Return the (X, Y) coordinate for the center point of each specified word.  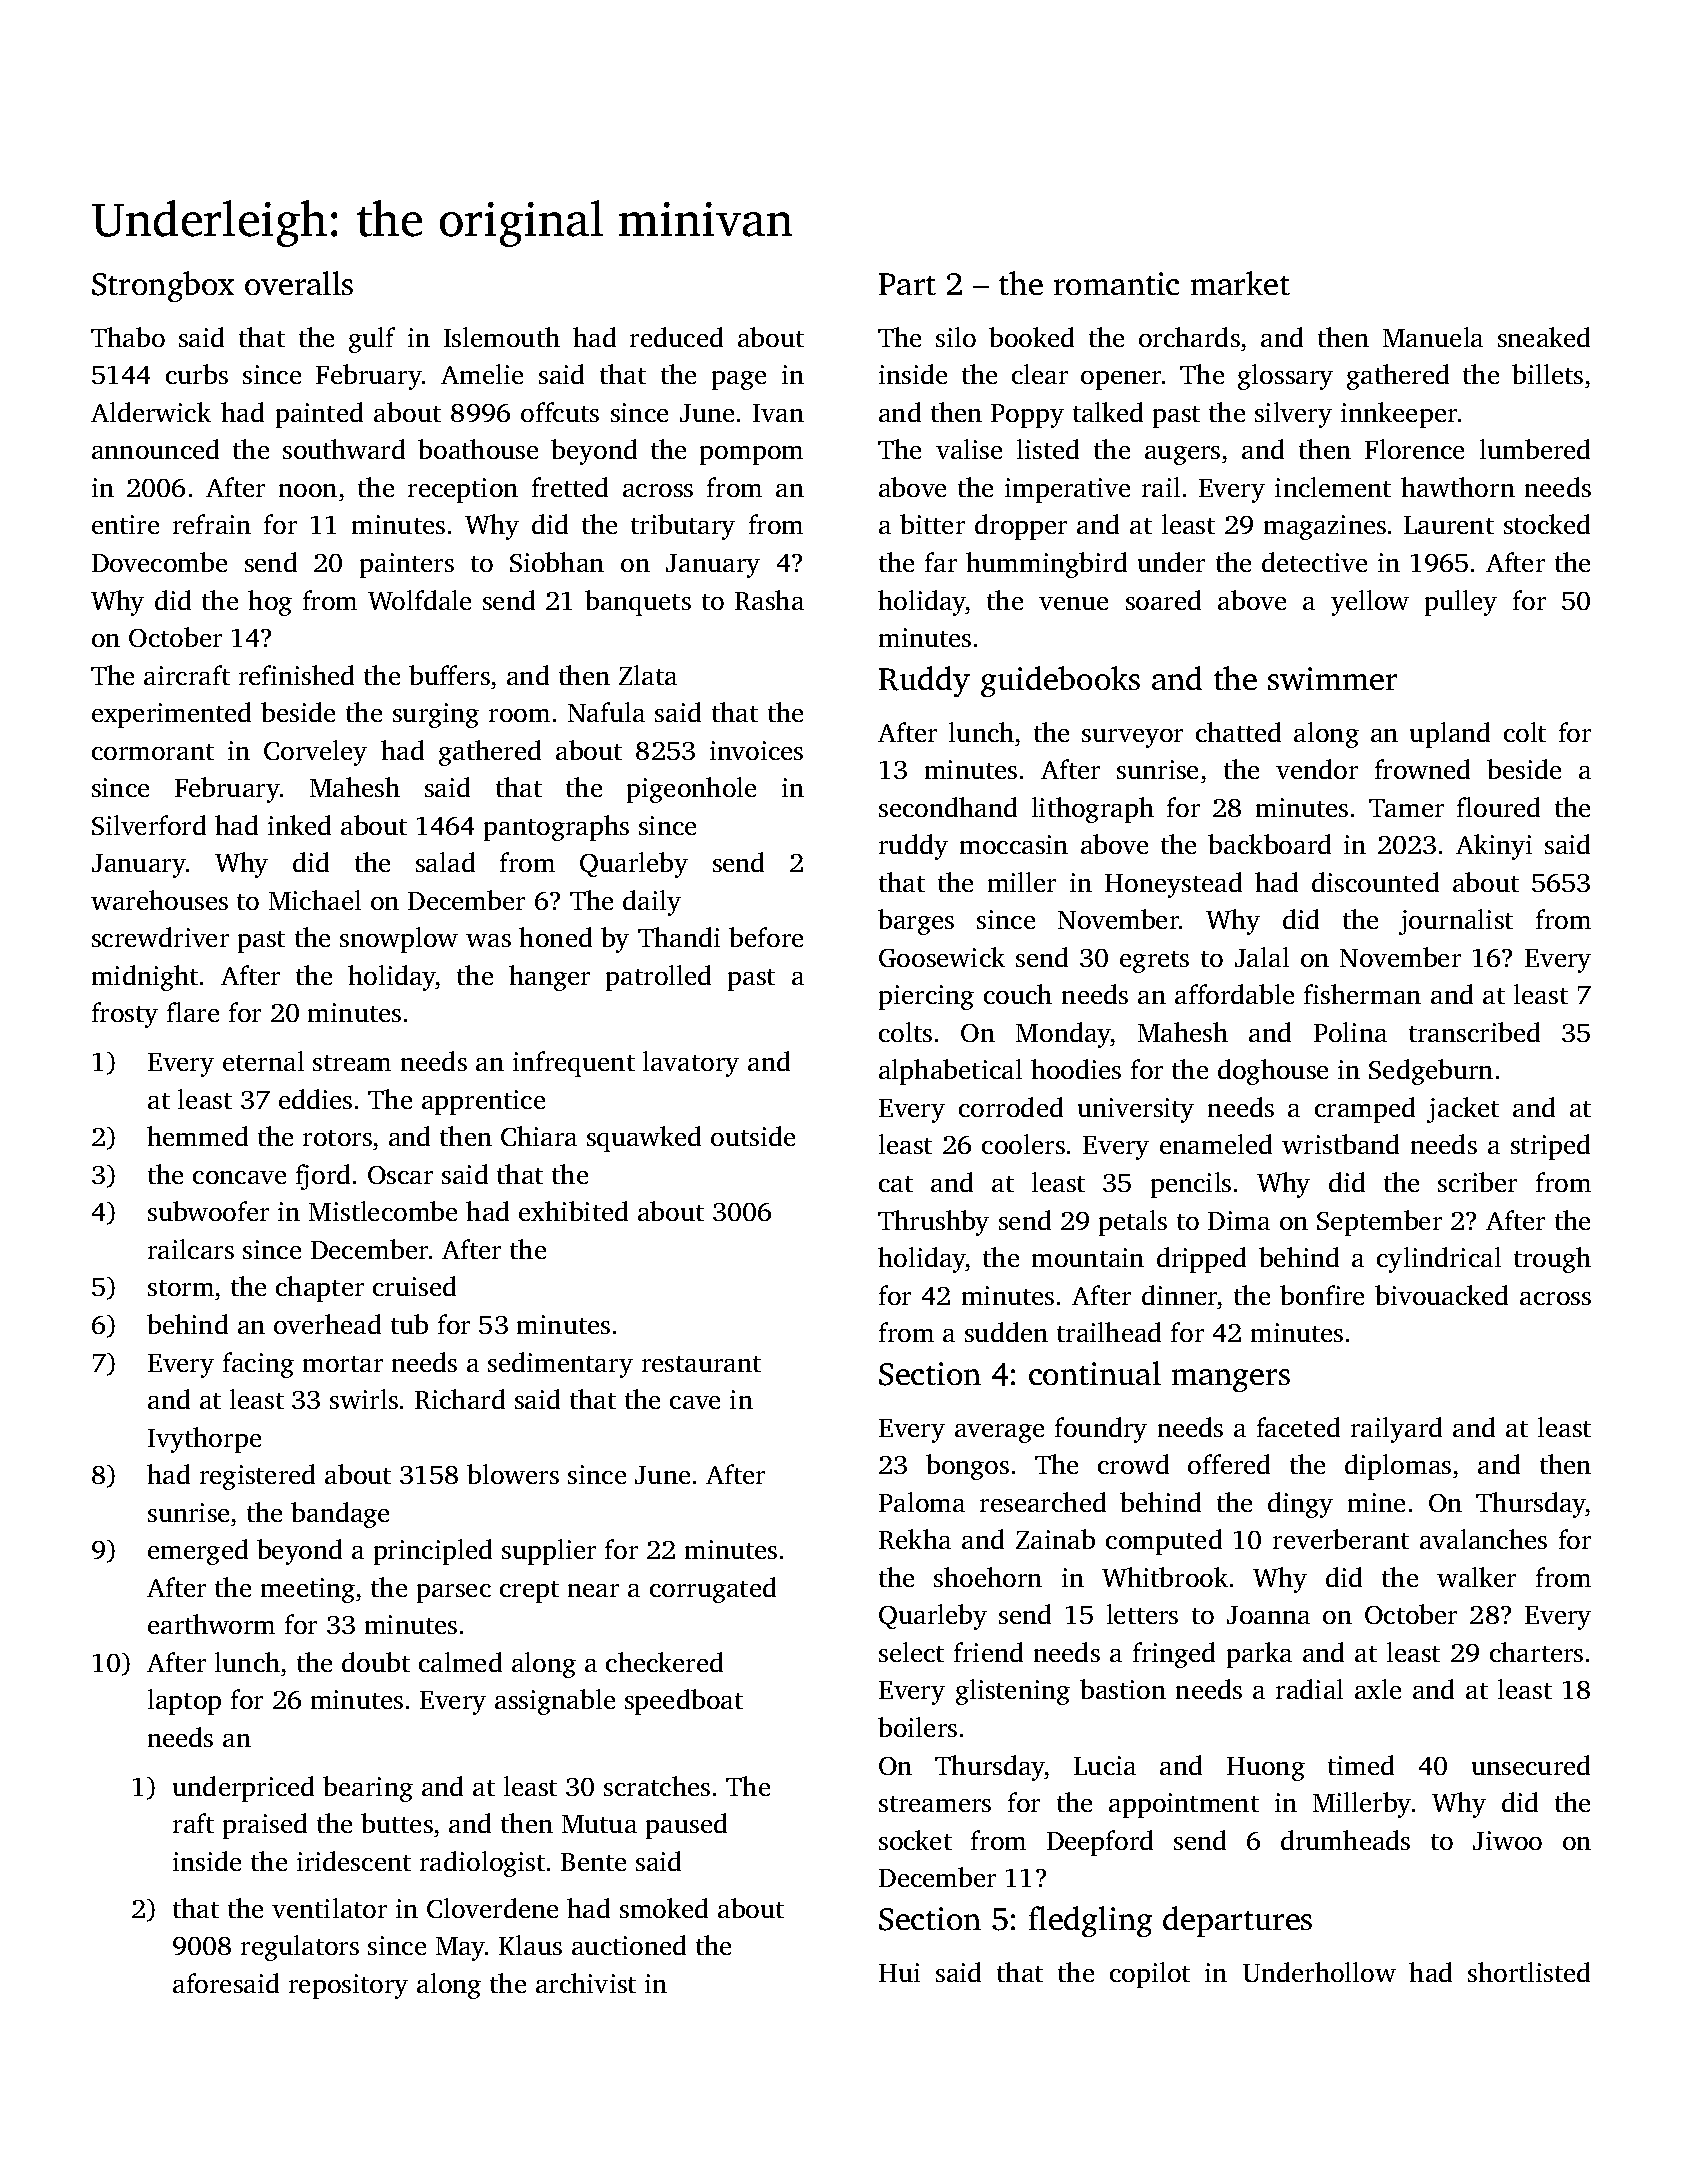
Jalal (1262, 957)
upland (1450, 735)
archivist (586, 1983)
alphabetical (950, 1072)
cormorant (153, 752)
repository (348, 1986)
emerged (198, 1552)
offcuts (560, 412)
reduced (676, 337)
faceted (1298, 1427)
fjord (323, 1177)
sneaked (1544, 337)
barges (916, 922)
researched (1043, 1502)
